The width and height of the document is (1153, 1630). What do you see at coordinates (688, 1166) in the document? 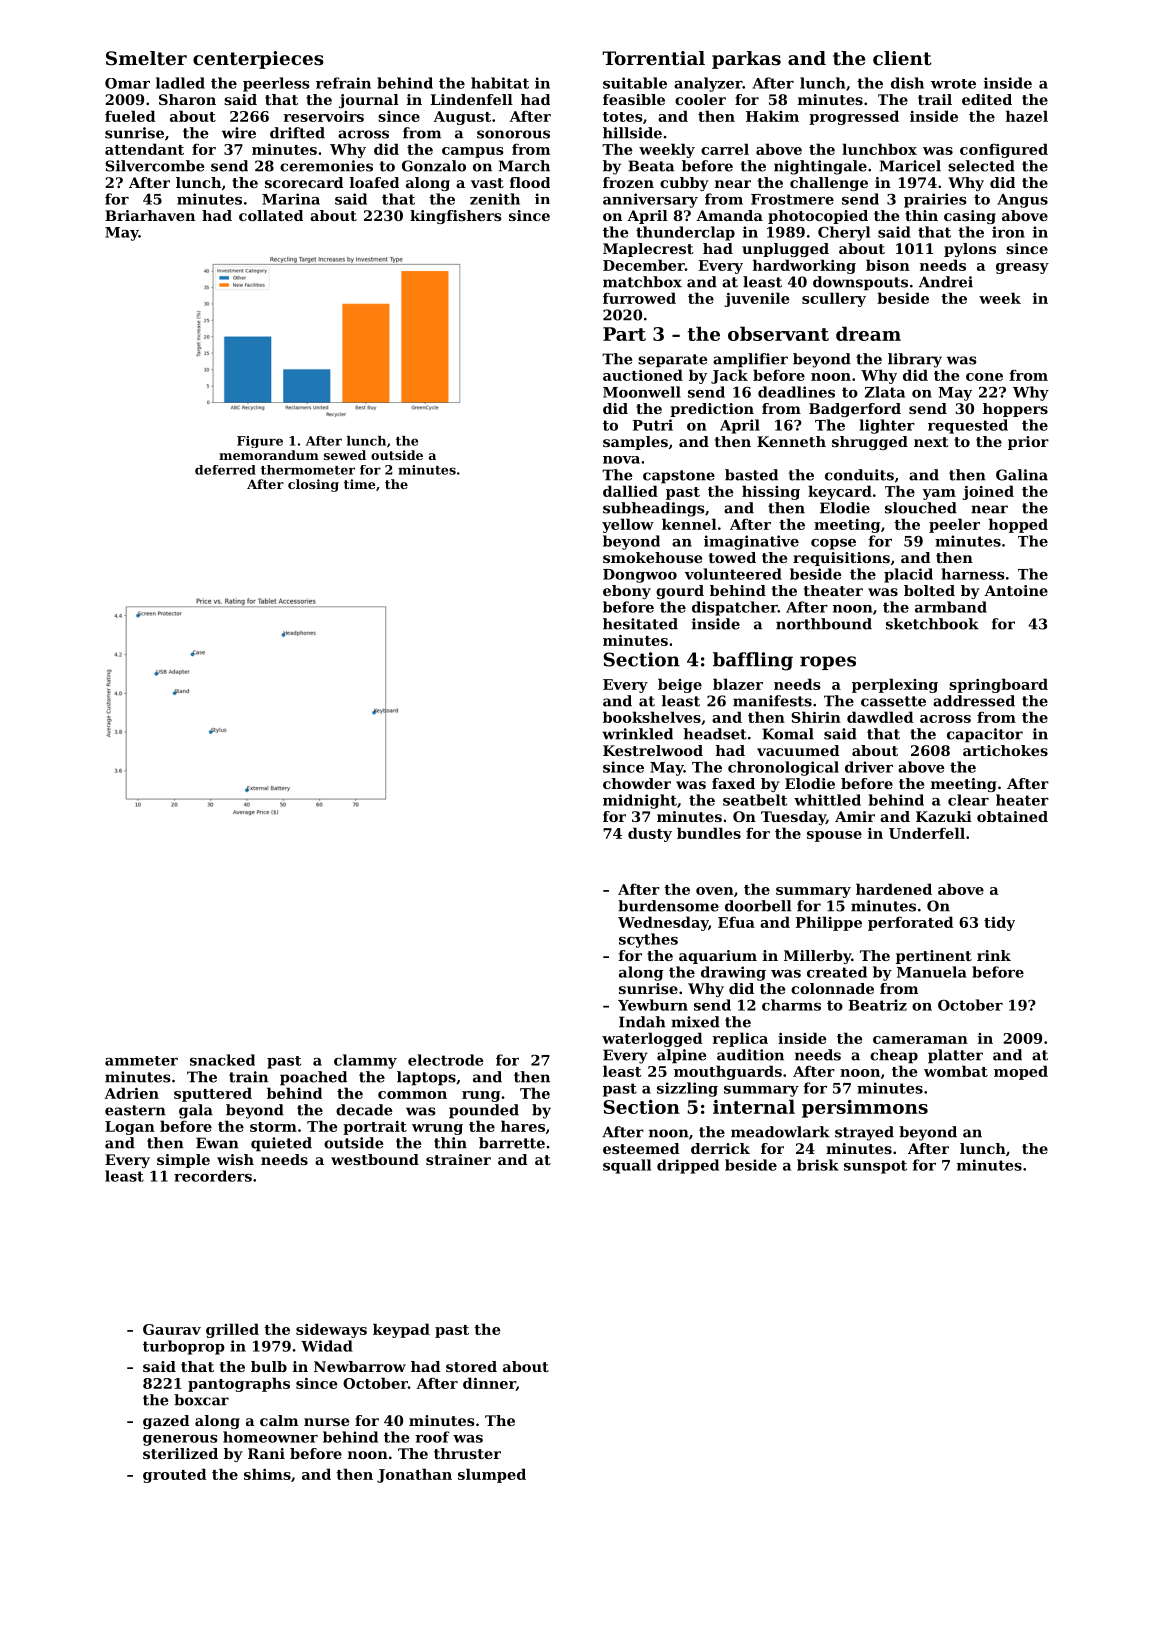
I see `dripped` at bounding box center [688, 1166].
